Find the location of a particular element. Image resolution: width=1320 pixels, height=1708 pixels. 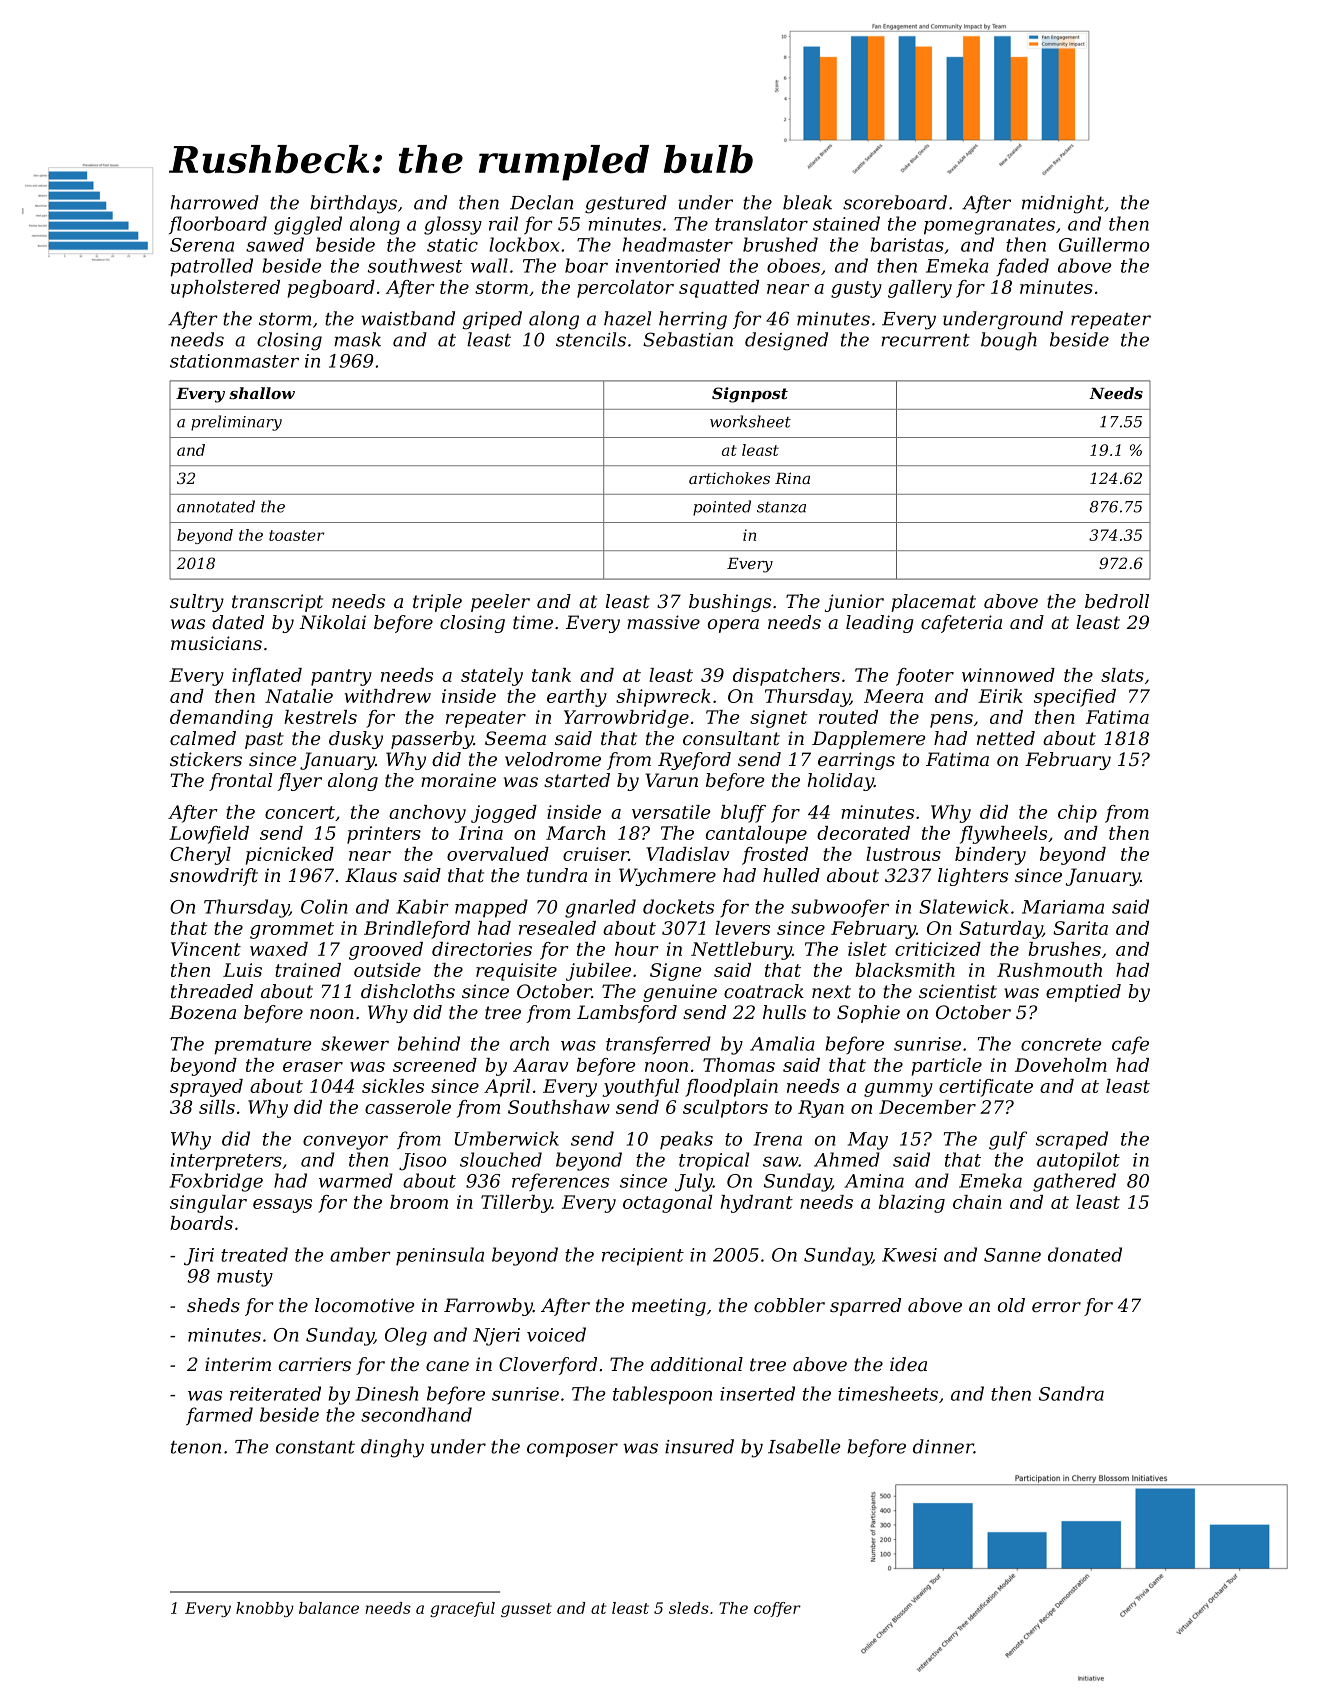

dinner is located at coordinates (943, 1446).
